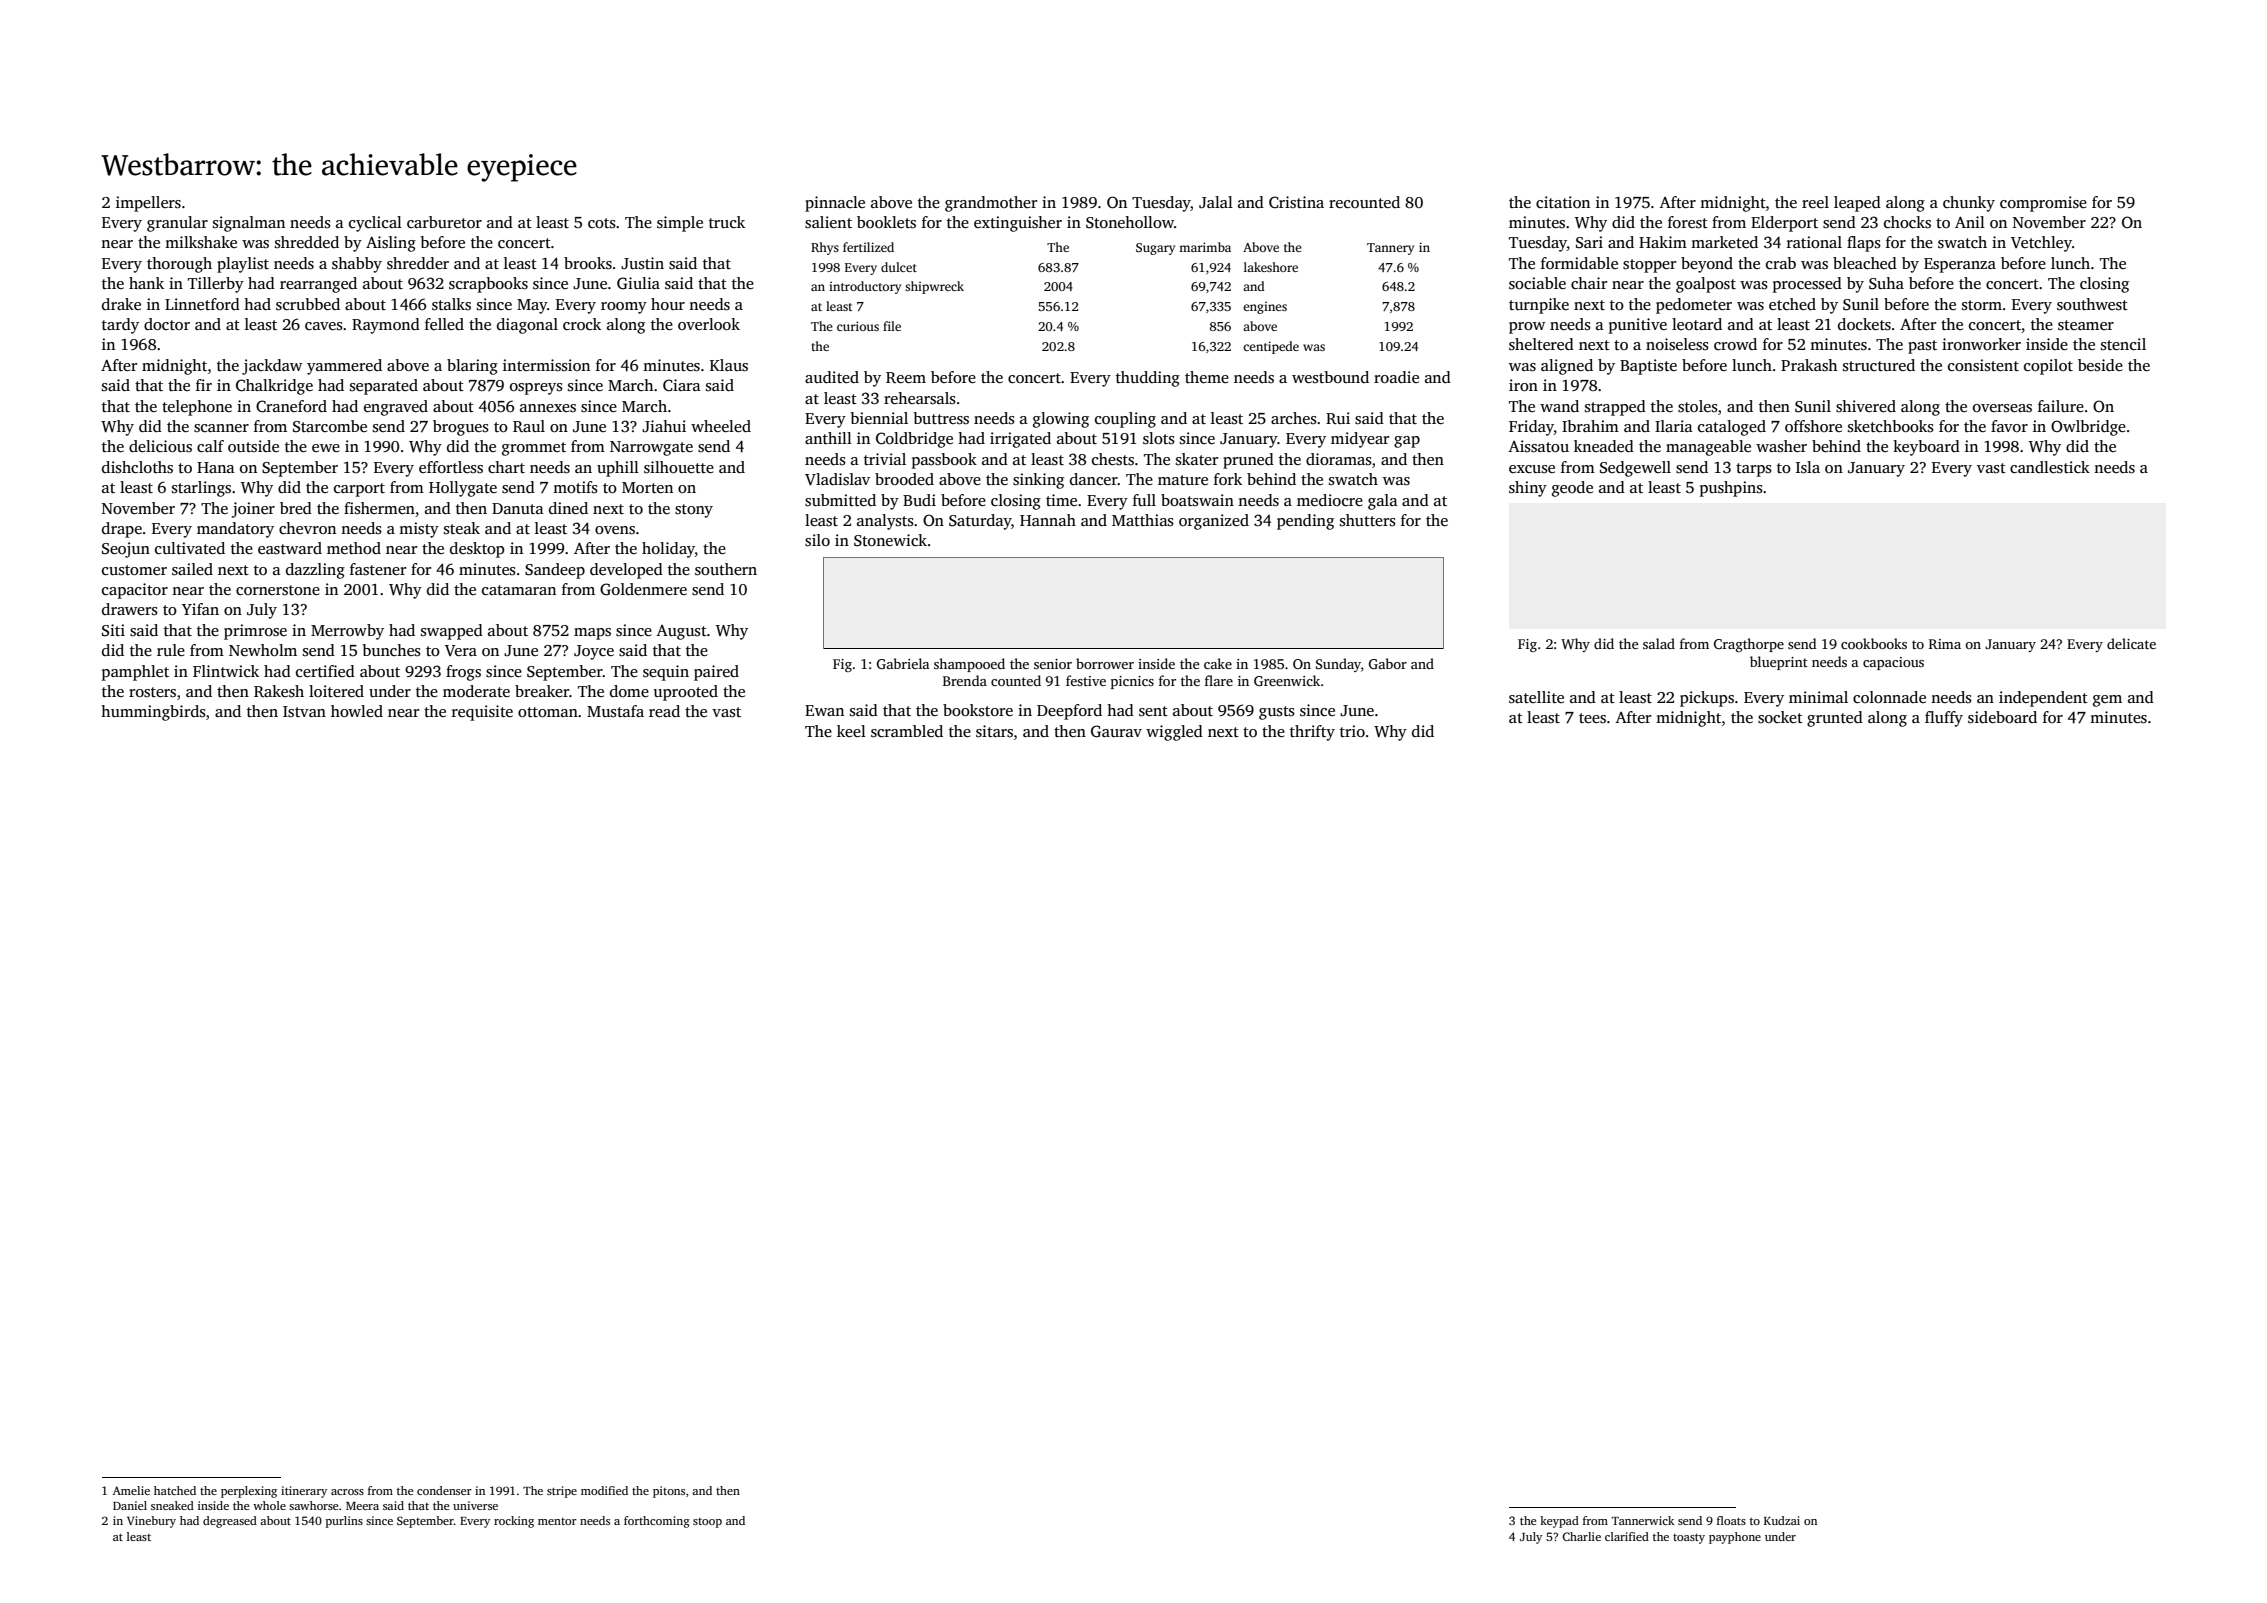 The image size is (2267, 1603). Describe the element at coordinates (1559, 1522) in the screenshot. I see `keypad` at that location.
